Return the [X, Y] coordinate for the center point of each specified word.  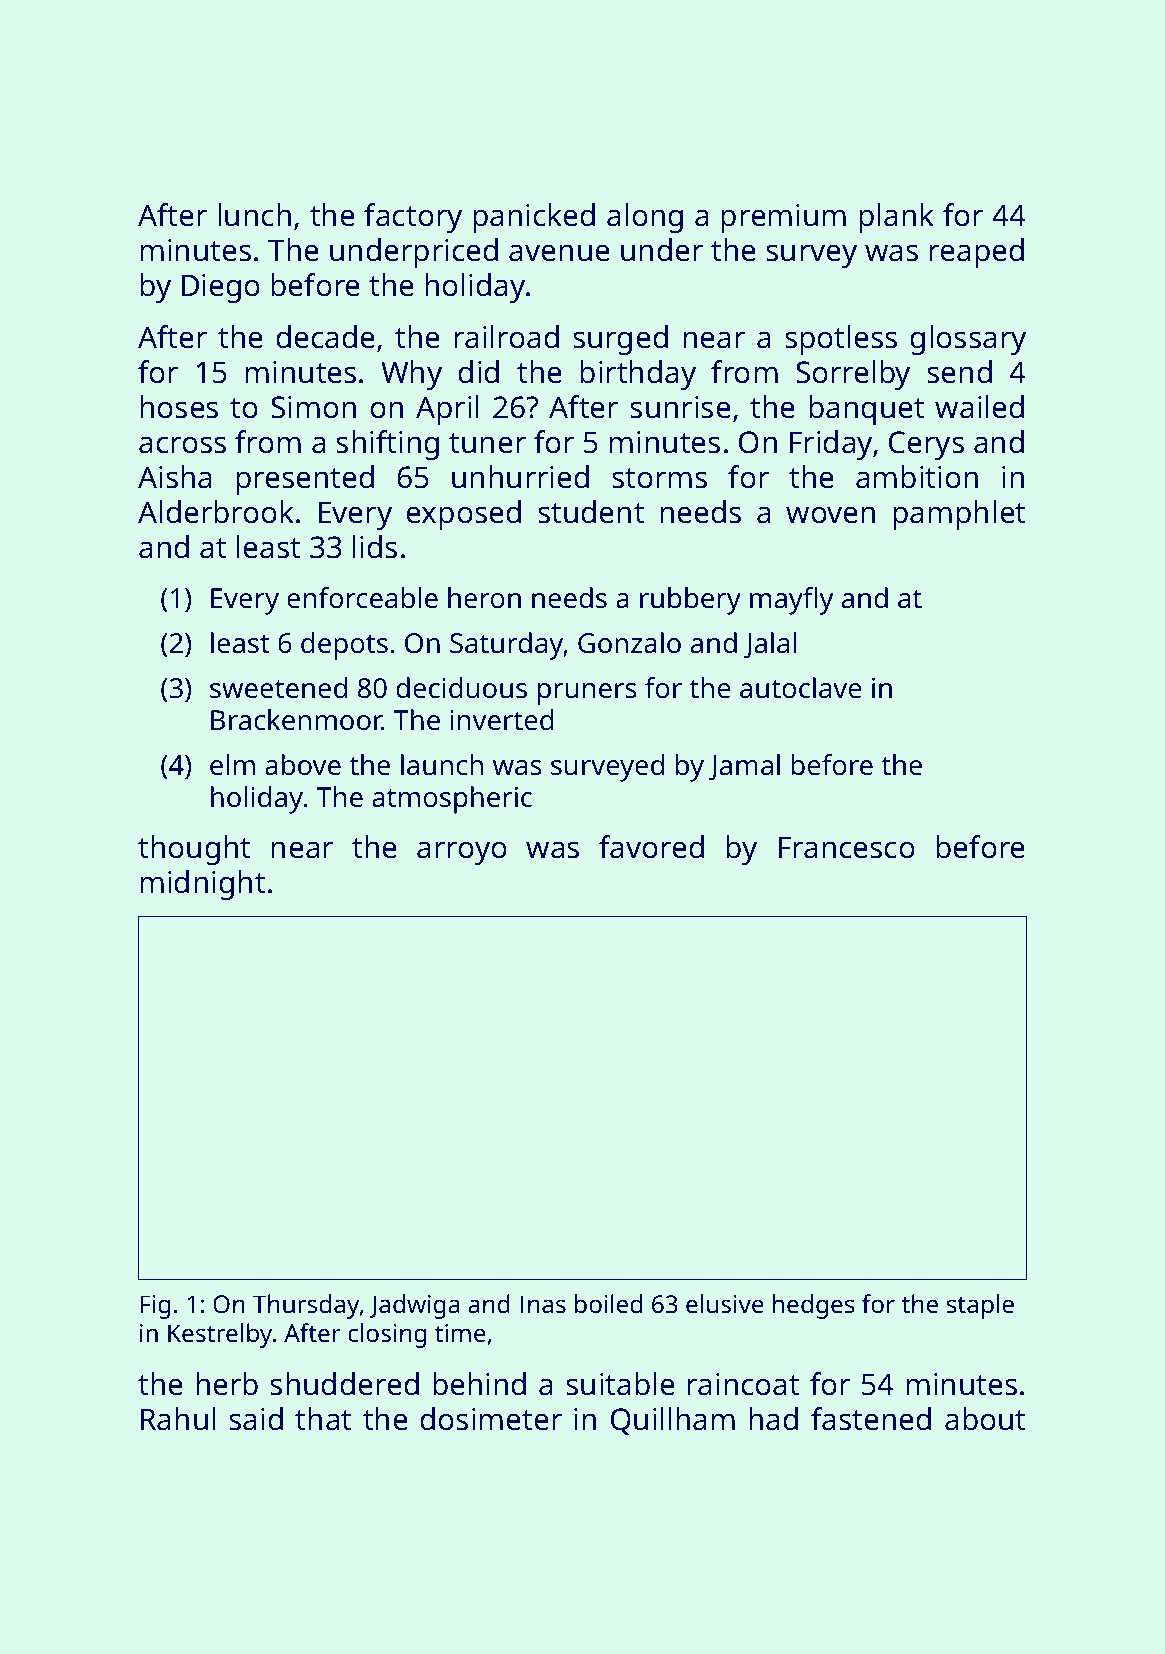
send [959, 372]
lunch [254, 215]
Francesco [847, 847]
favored [651, 847]
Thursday [306, 1306]
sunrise [680, 407]
